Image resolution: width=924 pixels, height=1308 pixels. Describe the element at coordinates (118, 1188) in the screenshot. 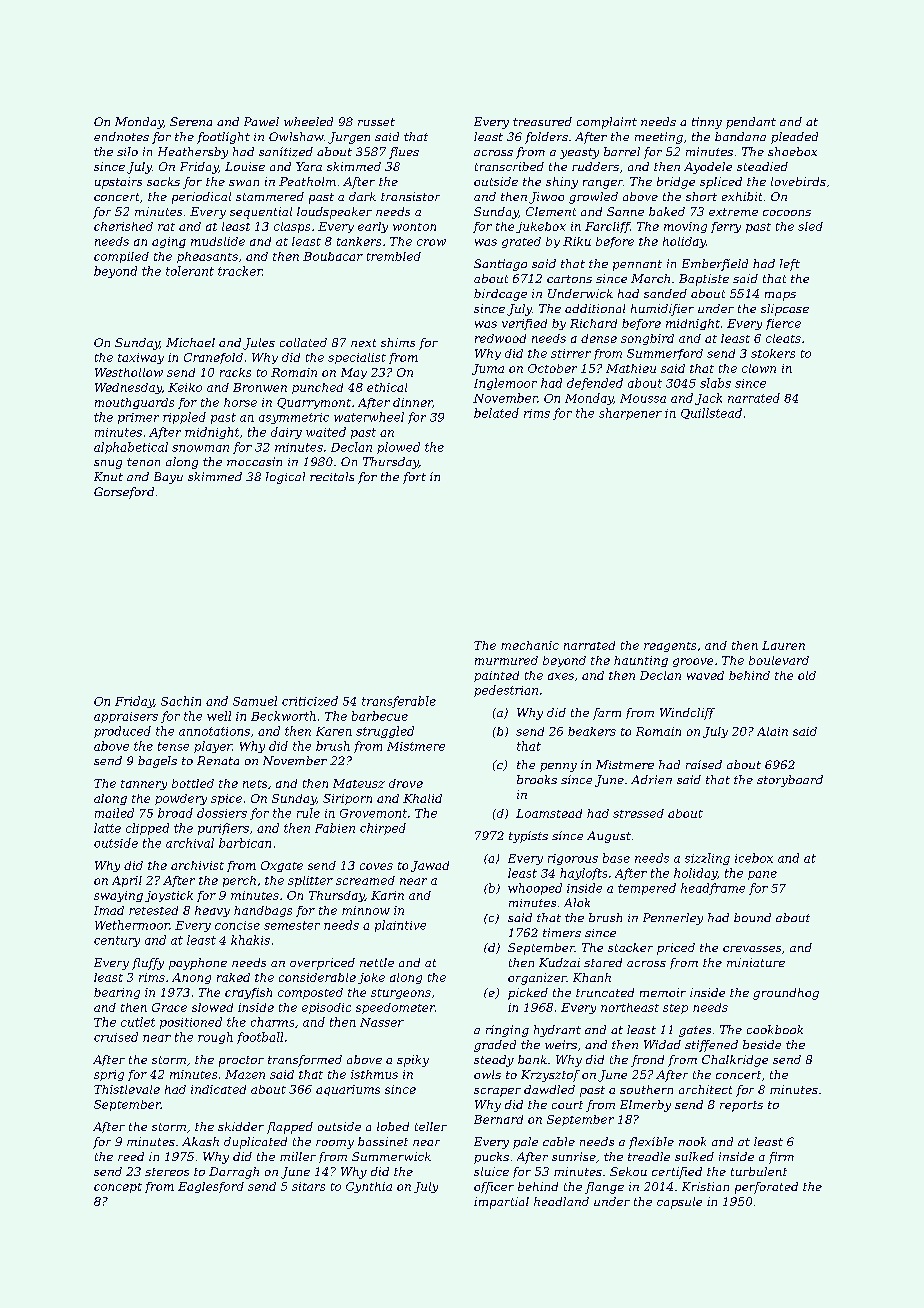

I see `concept` at that location.
